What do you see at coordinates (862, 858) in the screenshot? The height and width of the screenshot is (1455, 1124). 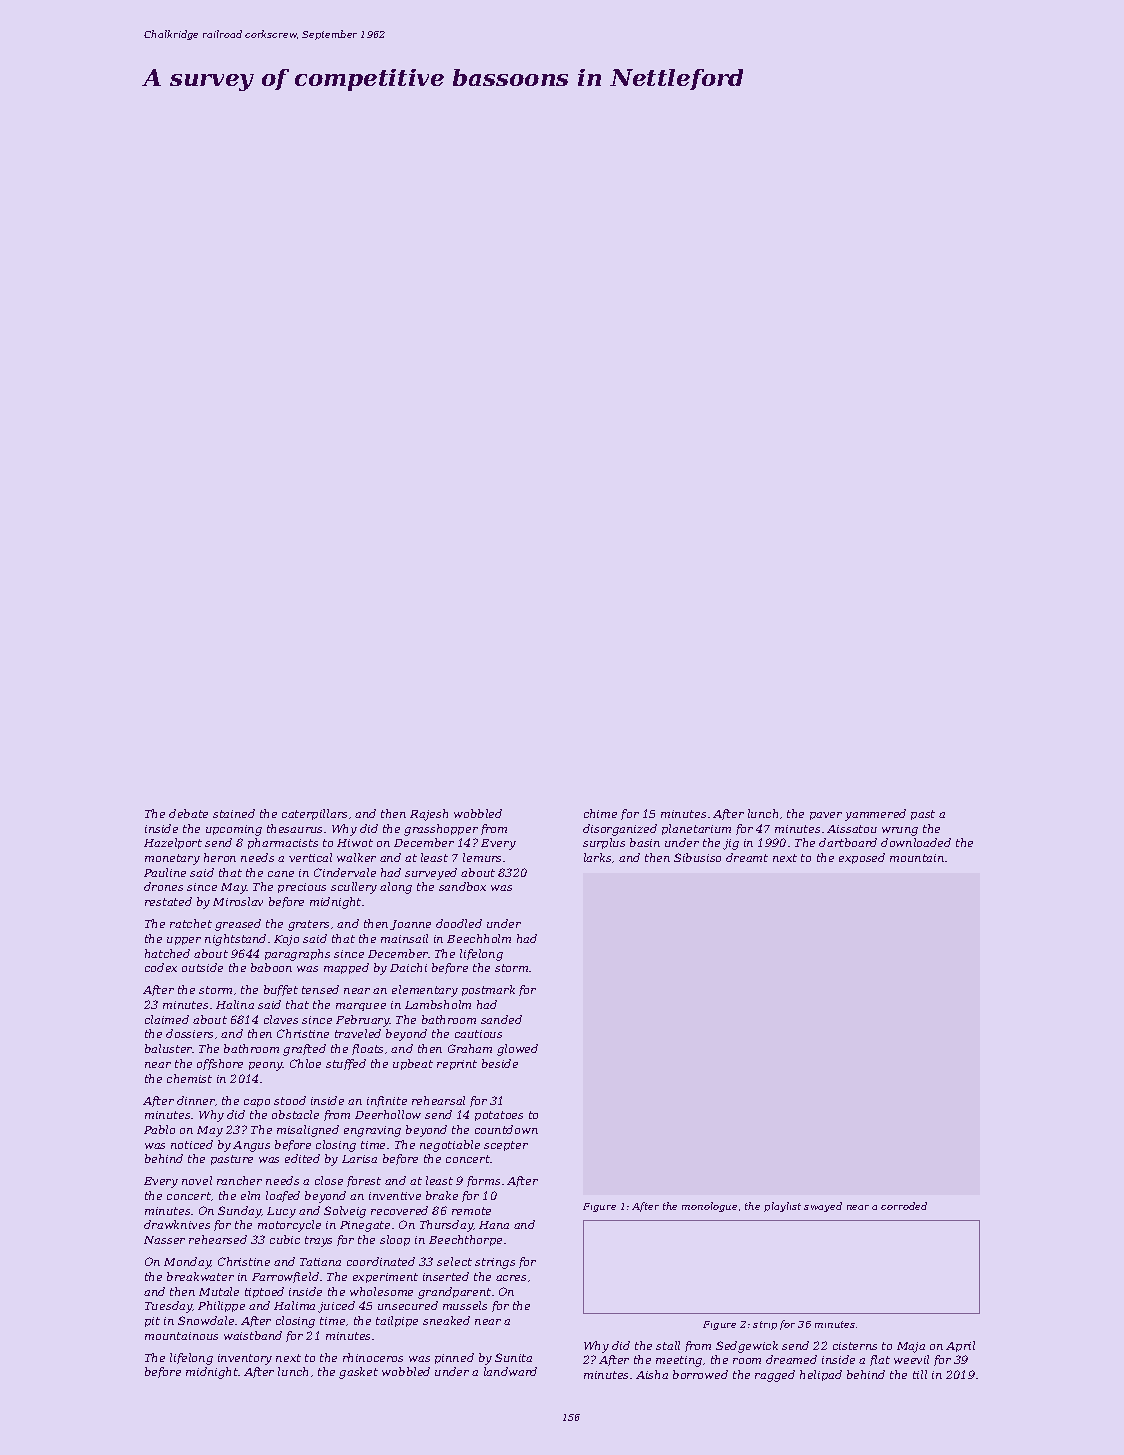 I see `exposed` at bounding box center [862, 858].
